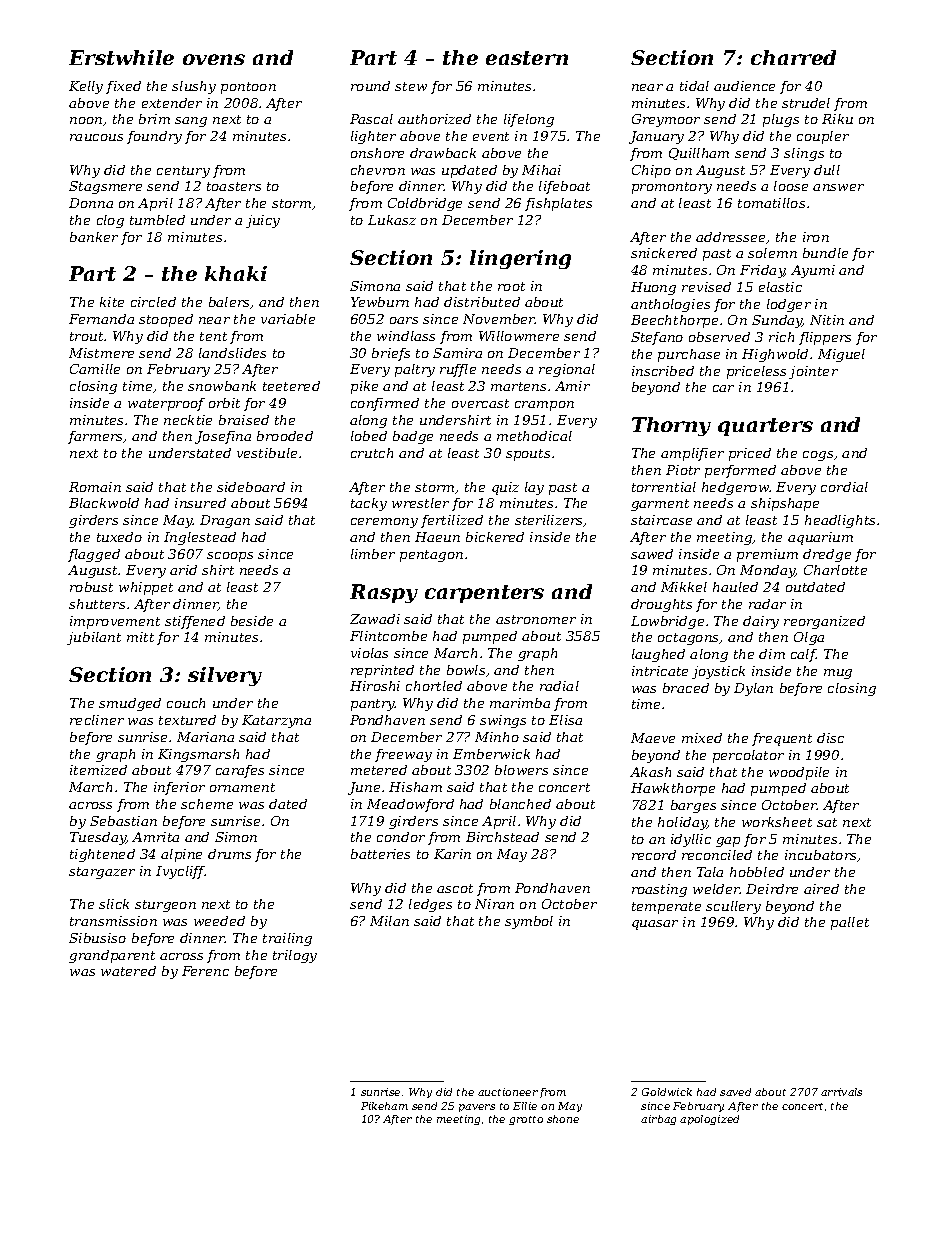 This document has height=1233, width=952. What do you see at coordinates (225, 521) in the document?
I see `Dragan` at bounding box center [225, 521].
